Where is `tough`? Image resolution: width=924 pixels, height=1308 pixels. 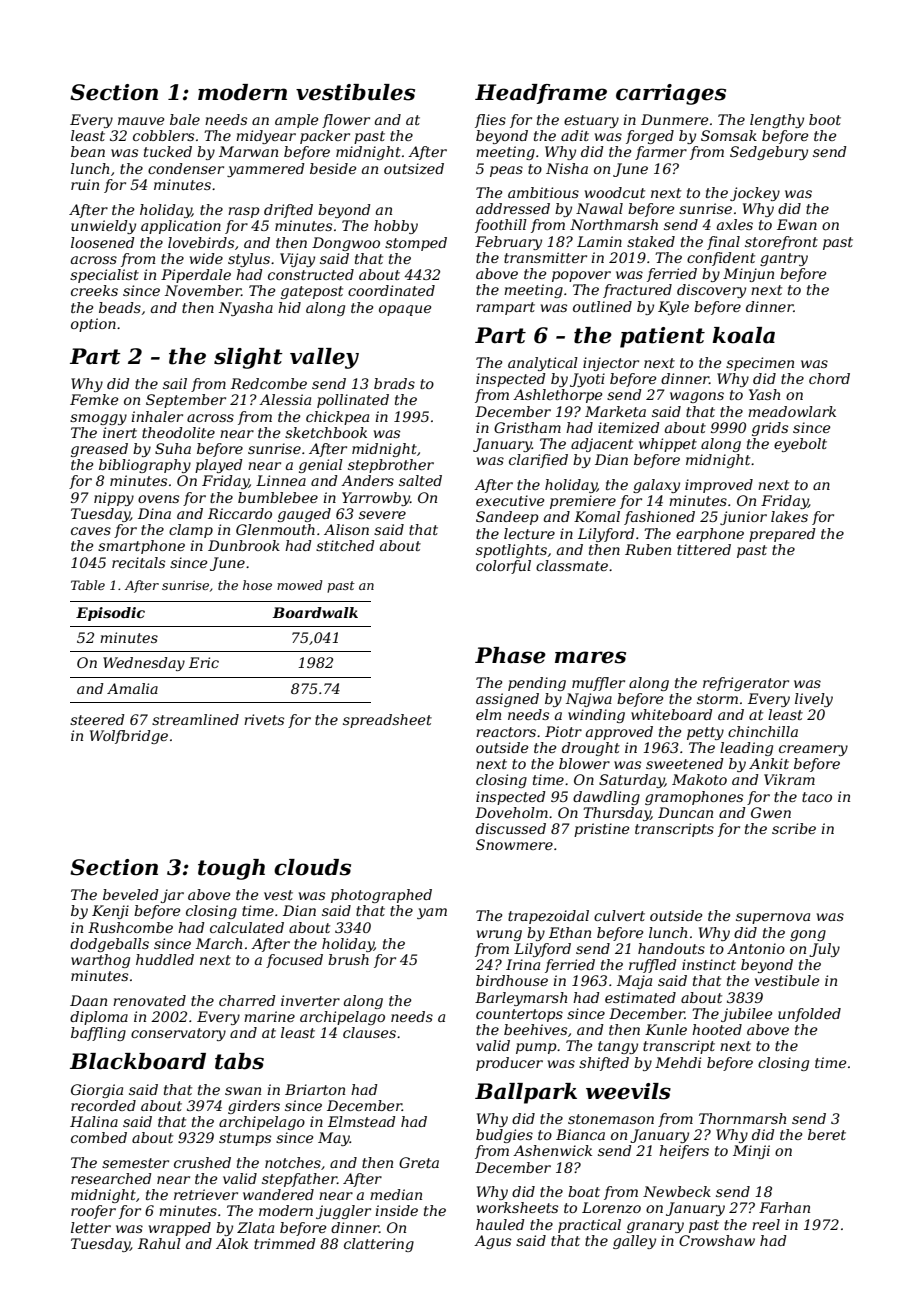
tough is located at coordinates (231, 869).
